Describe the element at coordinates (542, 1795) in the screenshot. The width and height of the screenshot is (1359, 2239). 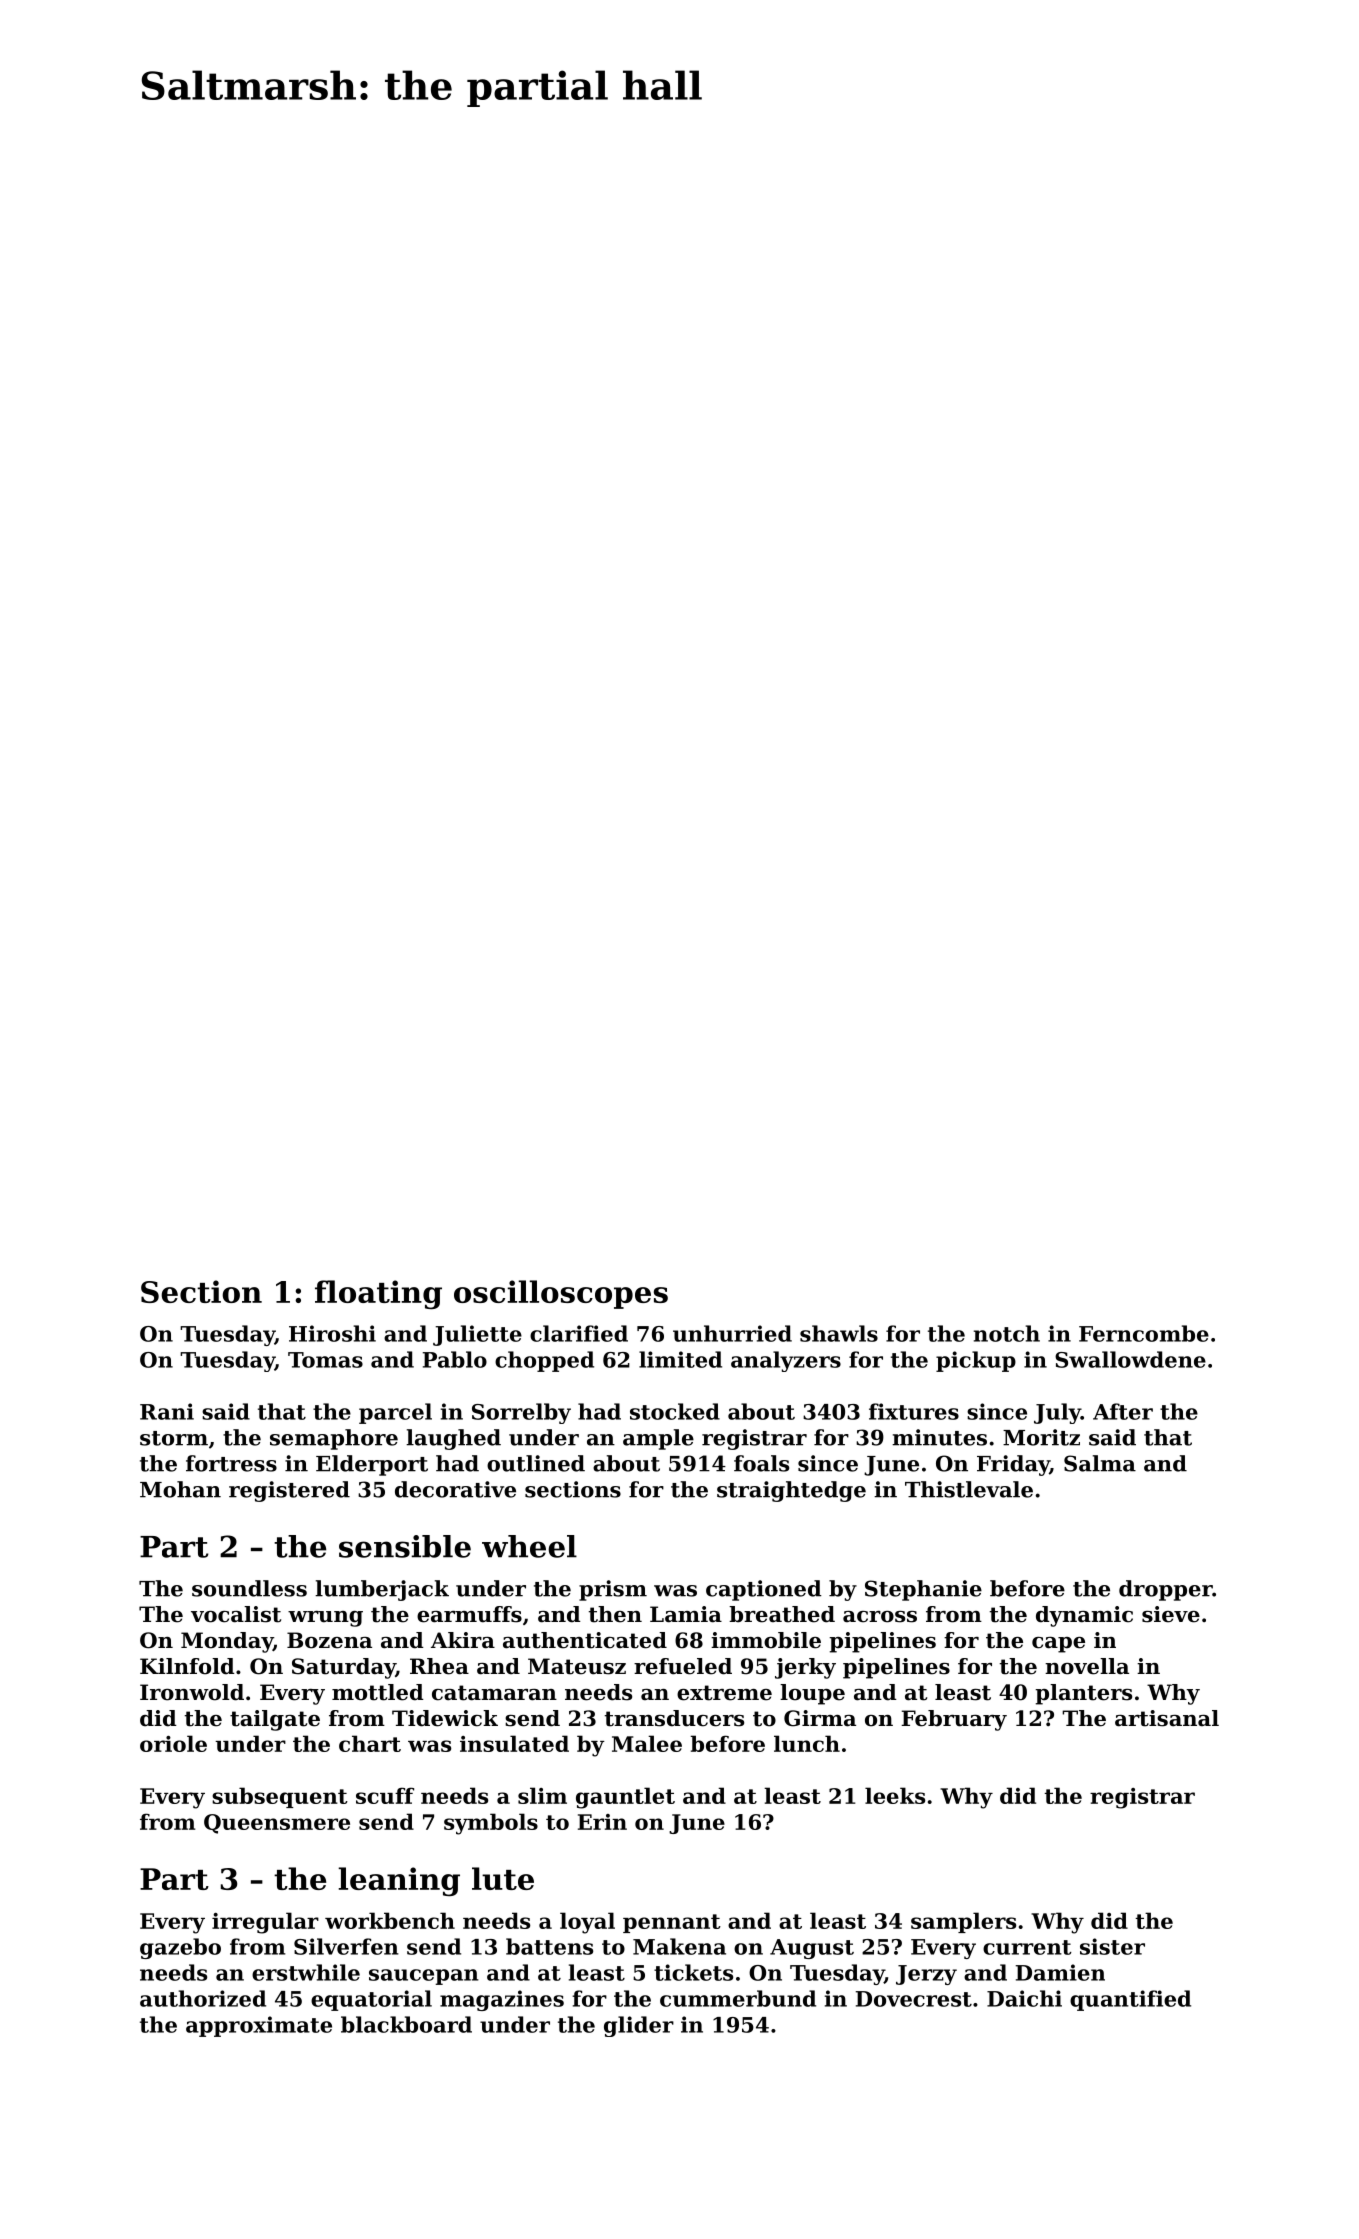
I see `slim` at that location.
